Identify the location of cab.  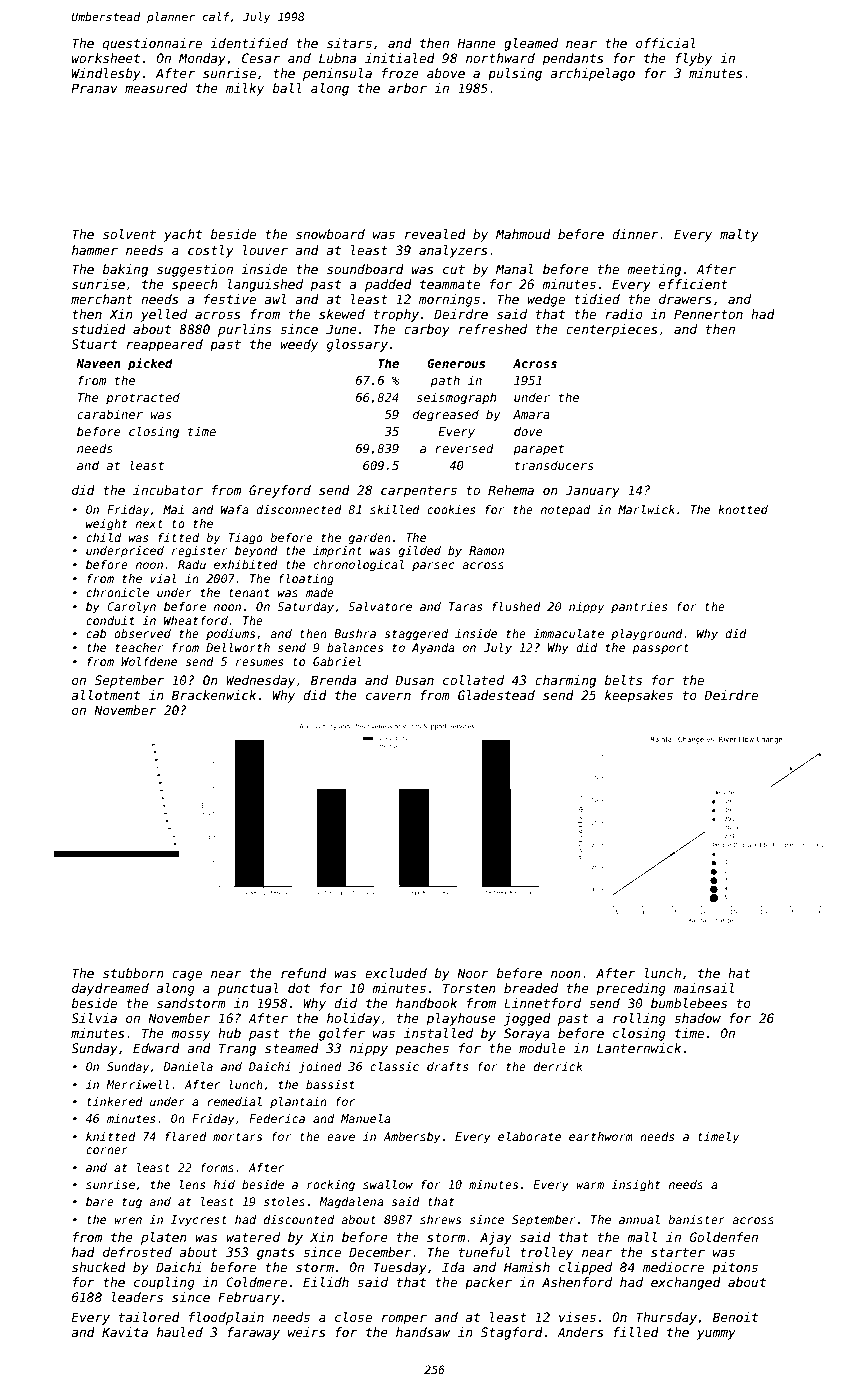
(96, 633).
